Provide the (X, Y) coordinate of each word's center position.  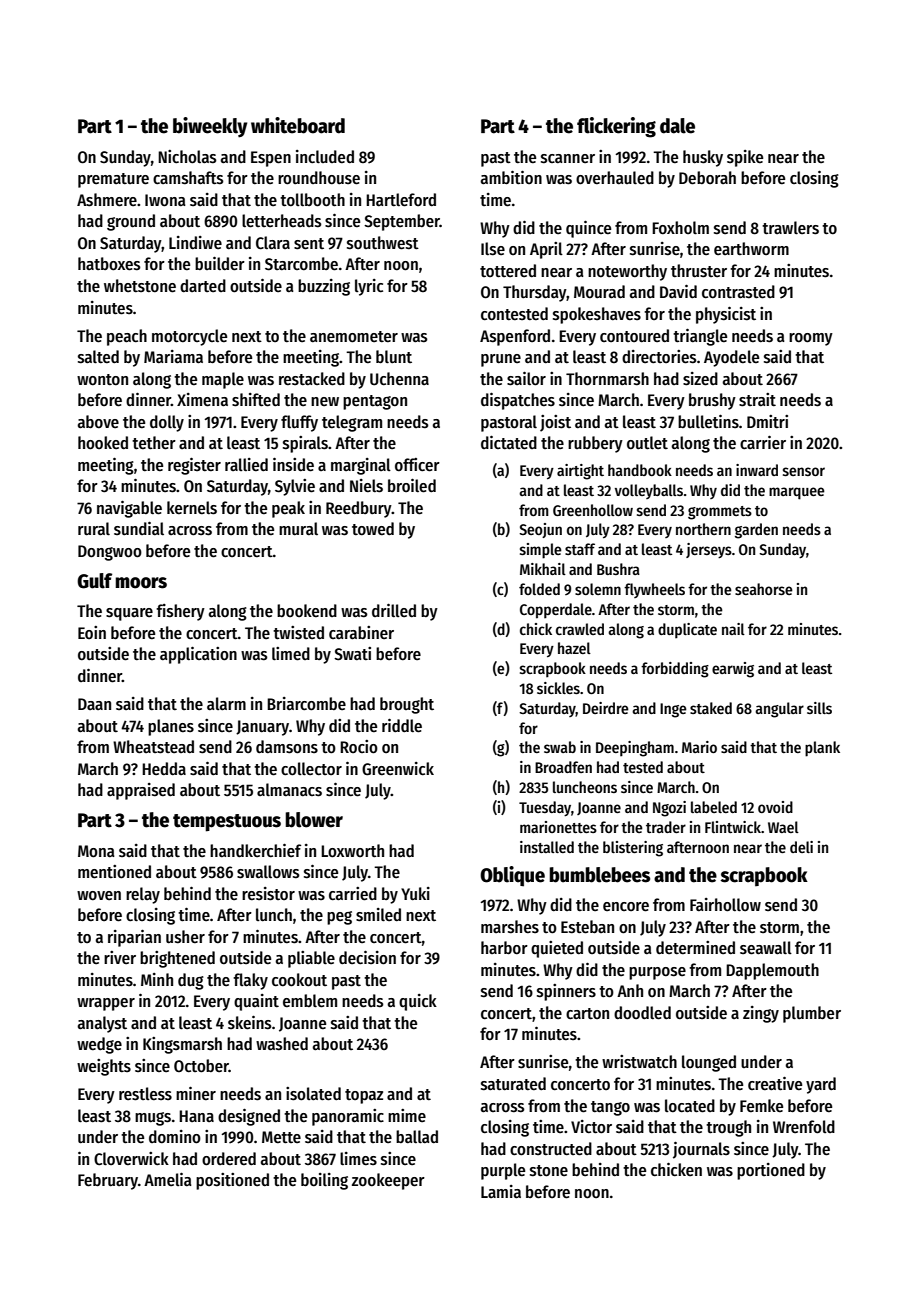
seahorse (764, 589)
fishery (180, 612)
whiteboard (298, 125)
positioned (232, 1181)
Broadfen (563, 767)
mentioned (114, 872)
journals (701, 1150)
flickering (616, 127)
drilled (394, 610)
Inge (673, 710)
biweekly (210, 127)
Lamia (501, 1192)
